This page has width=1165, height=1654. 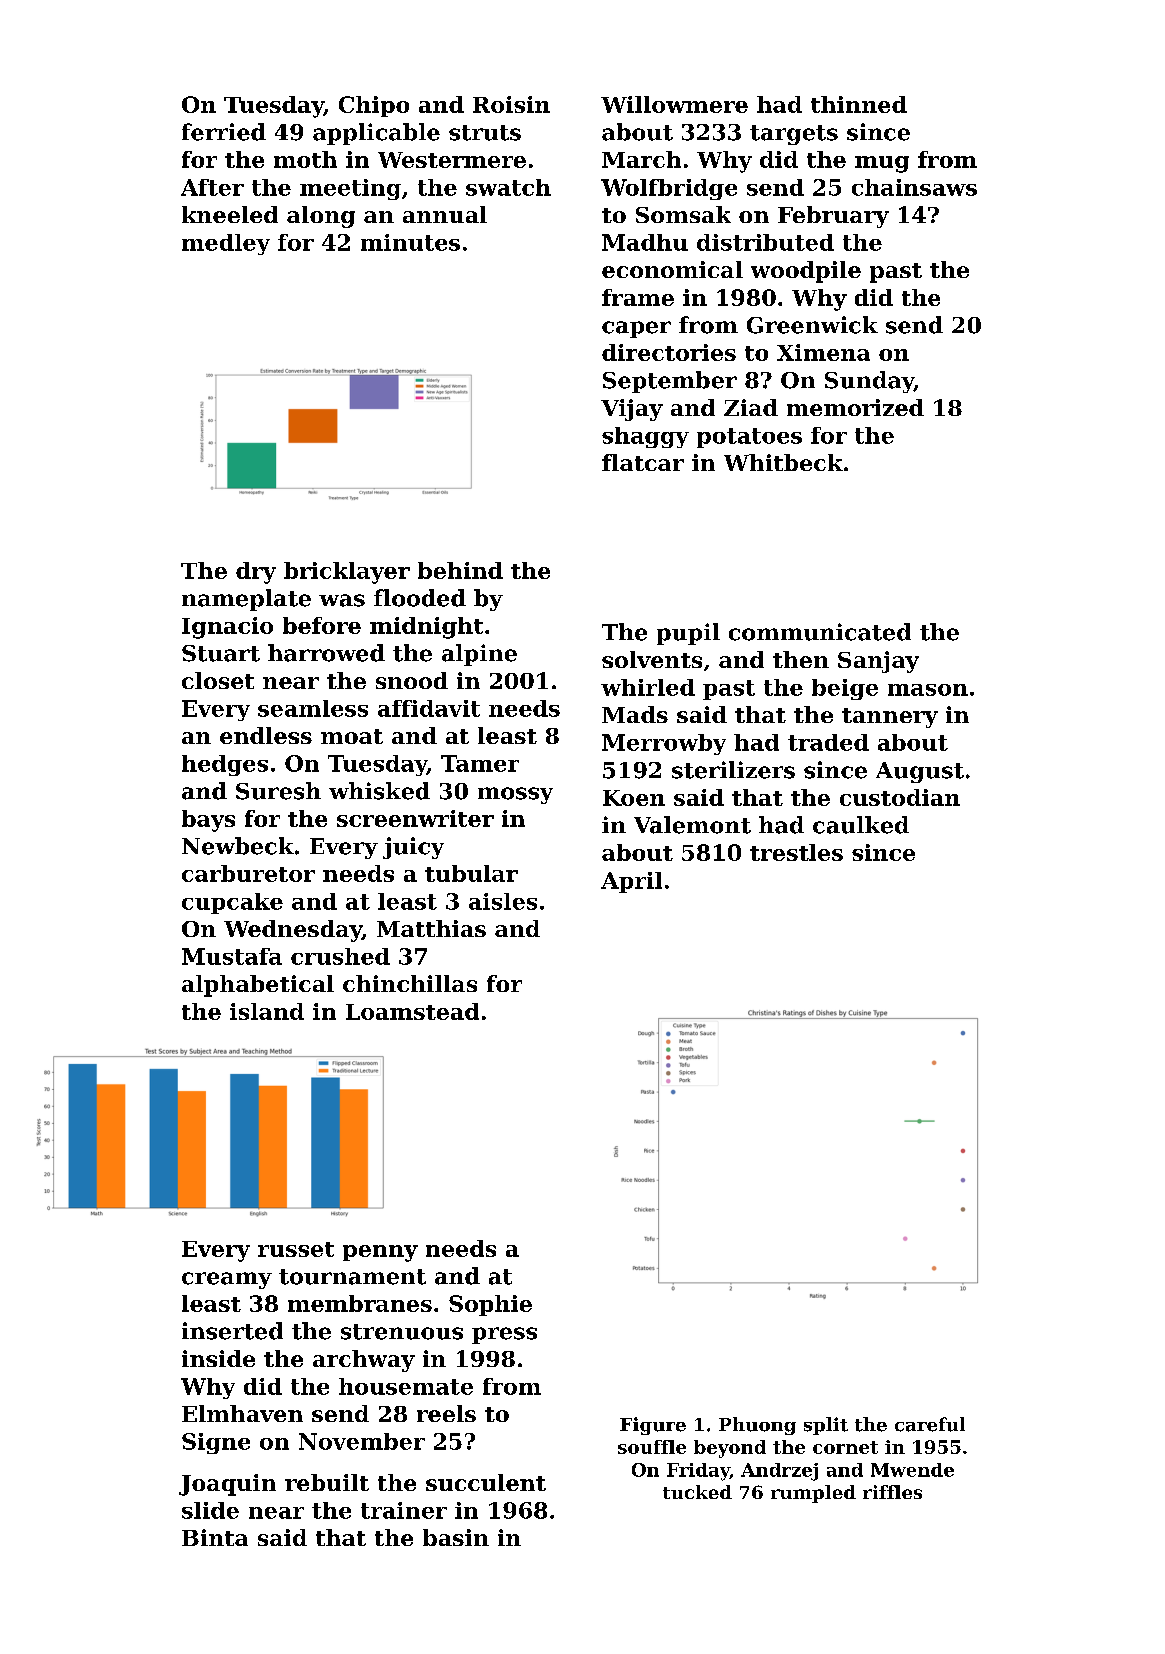 What do you see at coordinates (828, 742) in the page?
I see `traded` at bounding box center [828, 742].
